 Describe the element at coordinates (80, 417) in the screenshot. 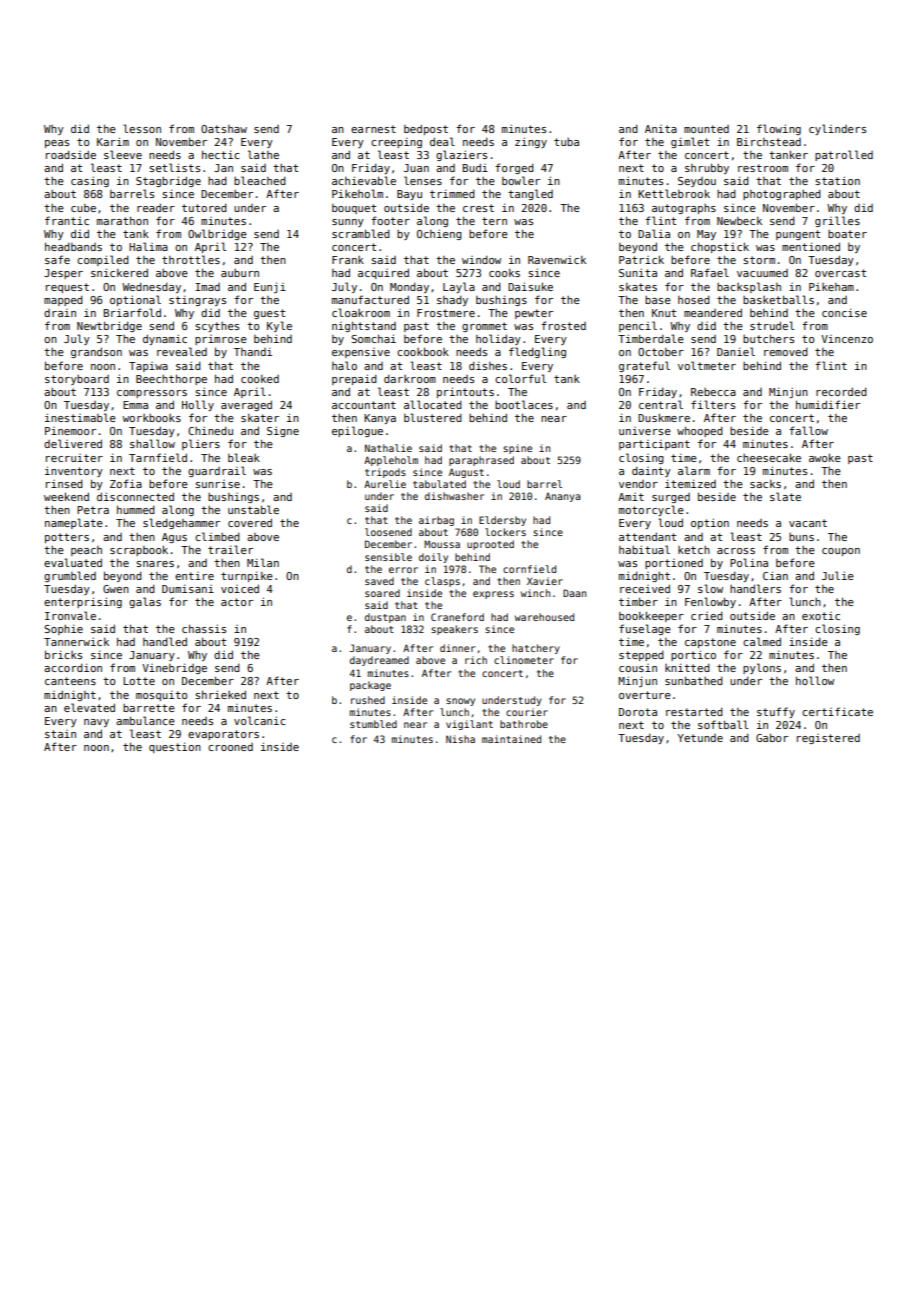

I see `inestimable` at that location.
